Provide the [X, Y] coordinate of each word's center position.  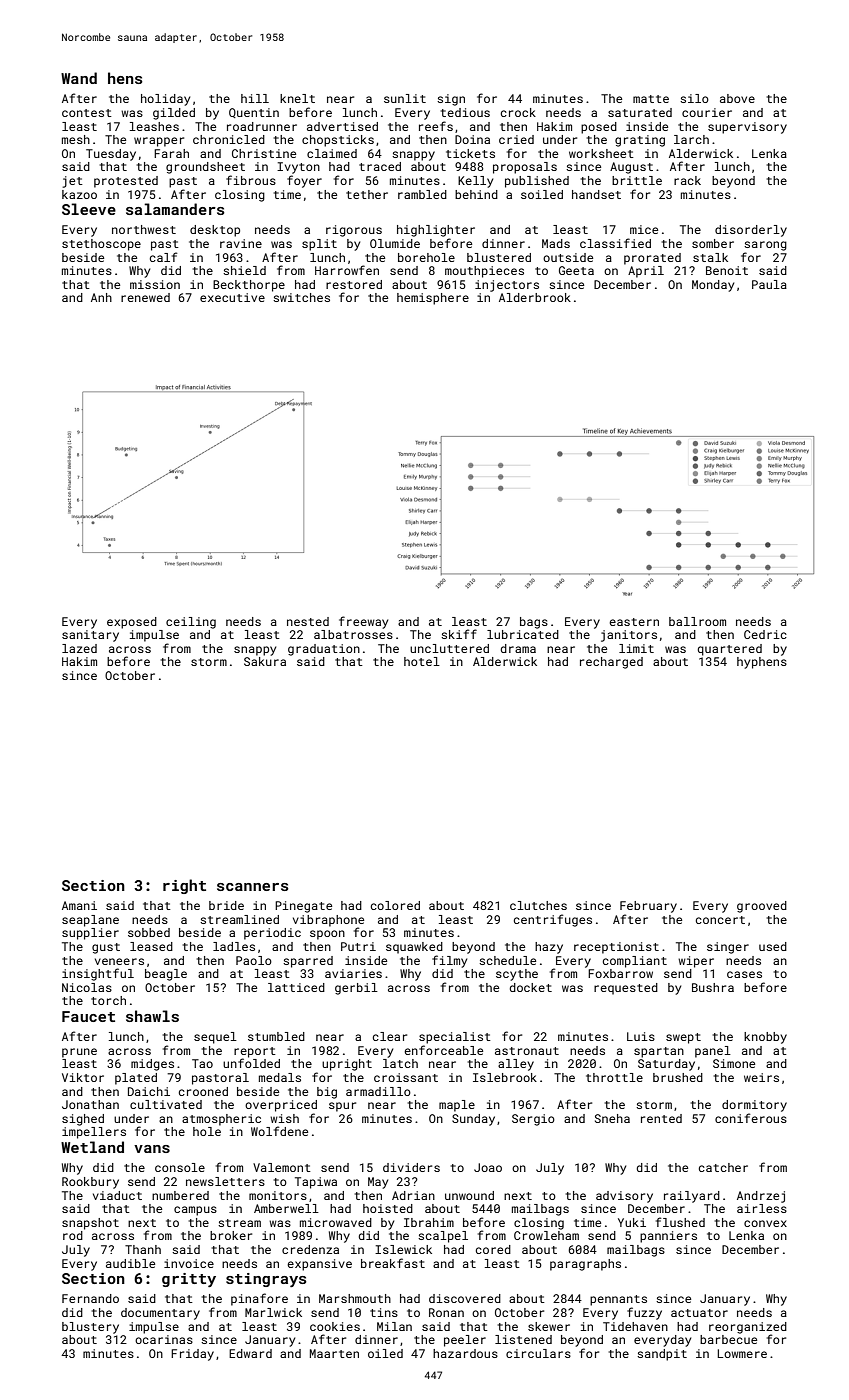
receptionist [616, 948]
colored [395, 905]
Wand [79, 78]
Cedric [765, 634]
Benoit [727, 270]
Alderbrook [535, 297]
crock [518, 112]
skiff [459, 634]
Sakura [265, 661]
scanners [253, 887]
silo [694, 98]
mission [155, 284]
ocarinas [164, 1339]
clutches [538, 905]
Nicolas [87, 987]
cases [744, 974]
